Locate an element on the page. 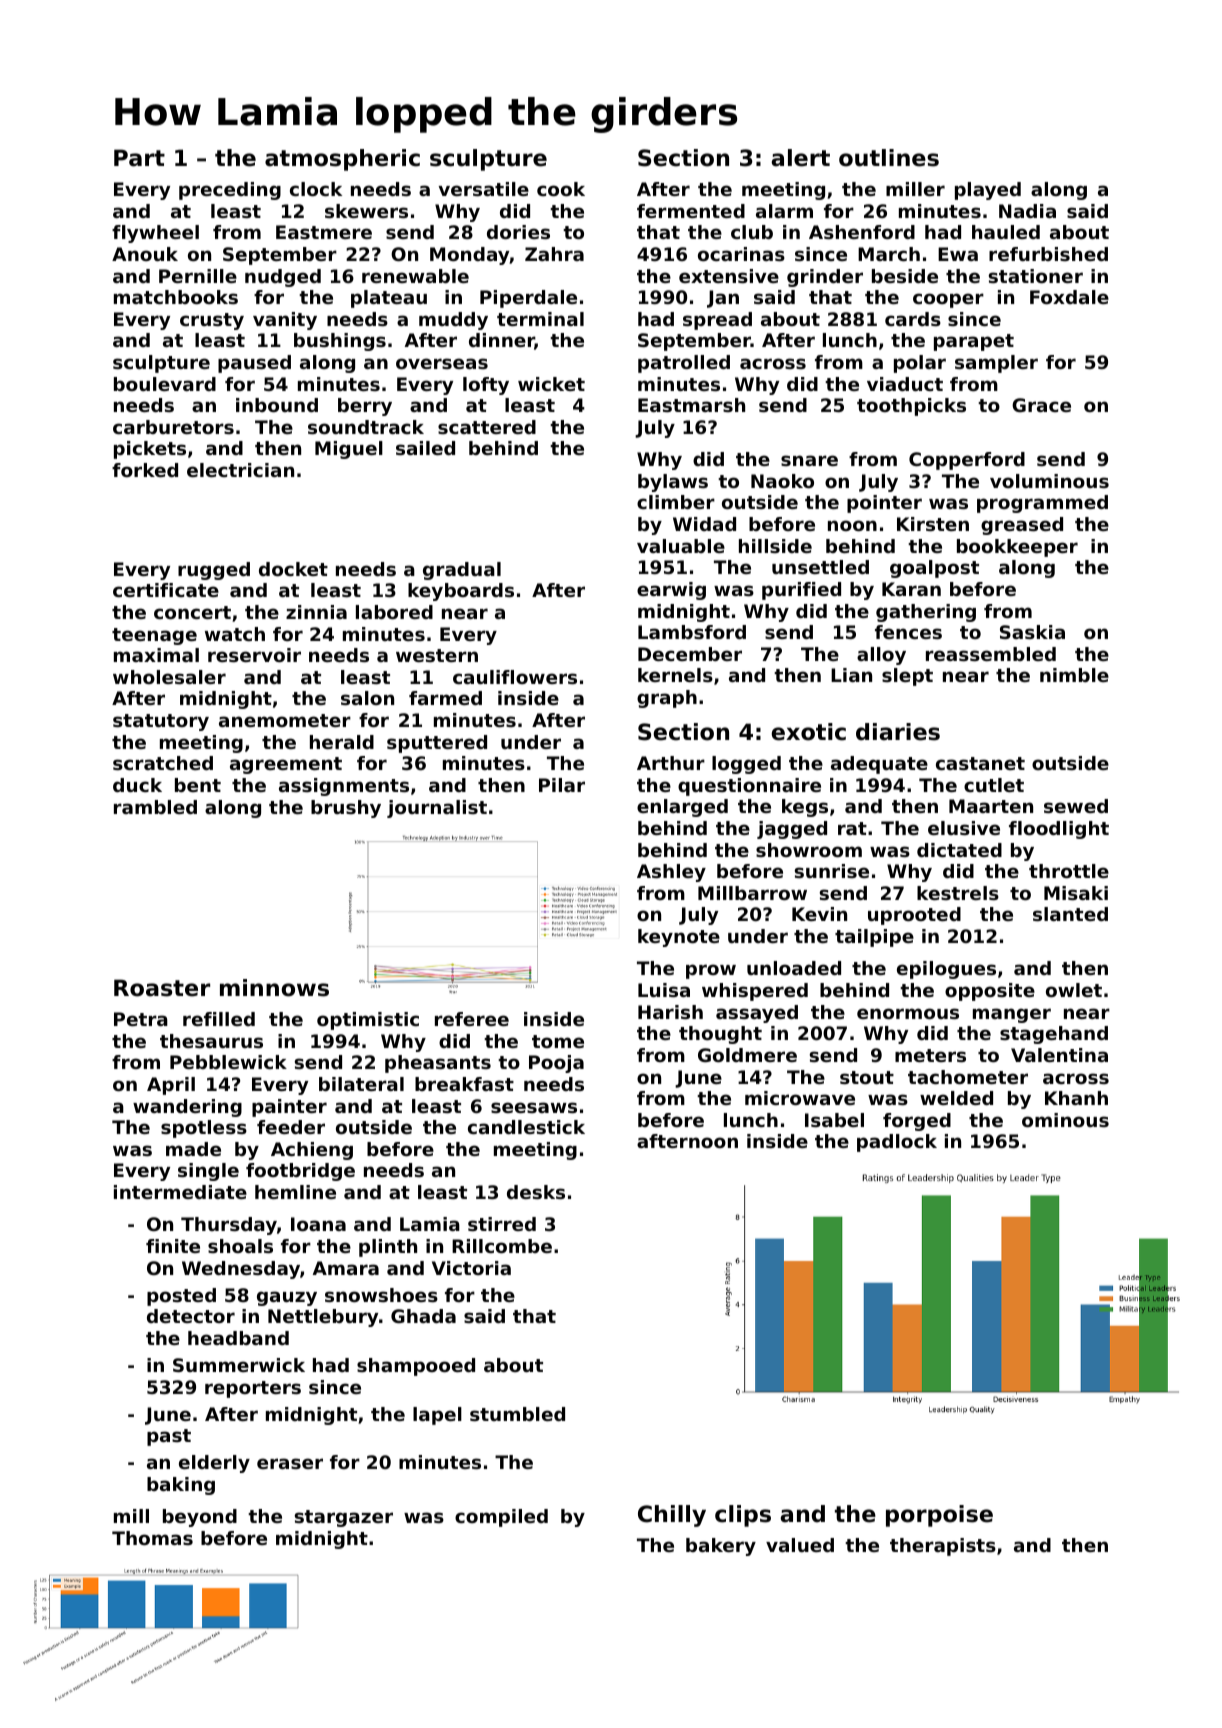  thesaurus is located at coordinates (211, 1041).
